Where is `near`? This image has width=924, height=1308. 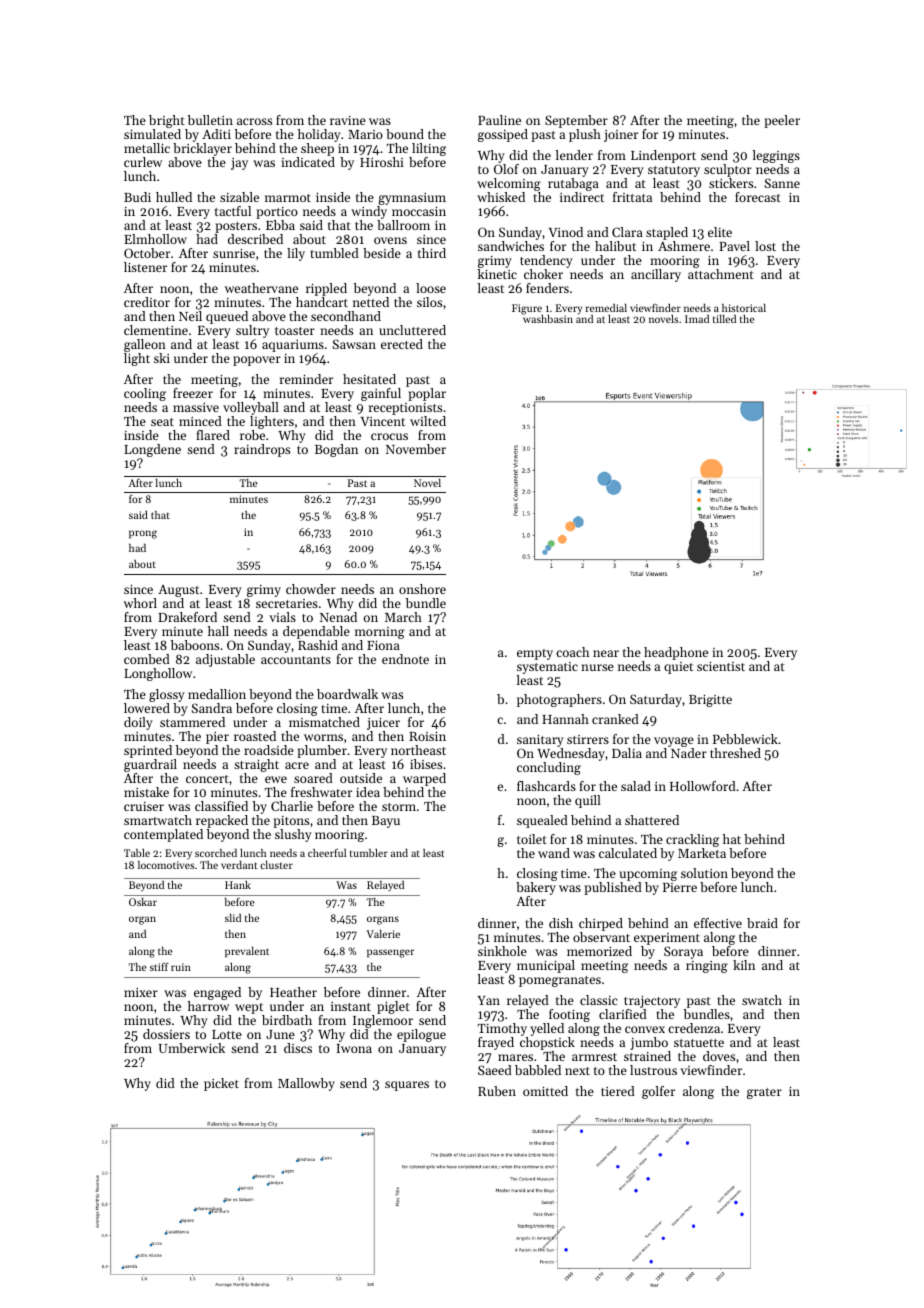 near is located at coordinates (606, 653).
